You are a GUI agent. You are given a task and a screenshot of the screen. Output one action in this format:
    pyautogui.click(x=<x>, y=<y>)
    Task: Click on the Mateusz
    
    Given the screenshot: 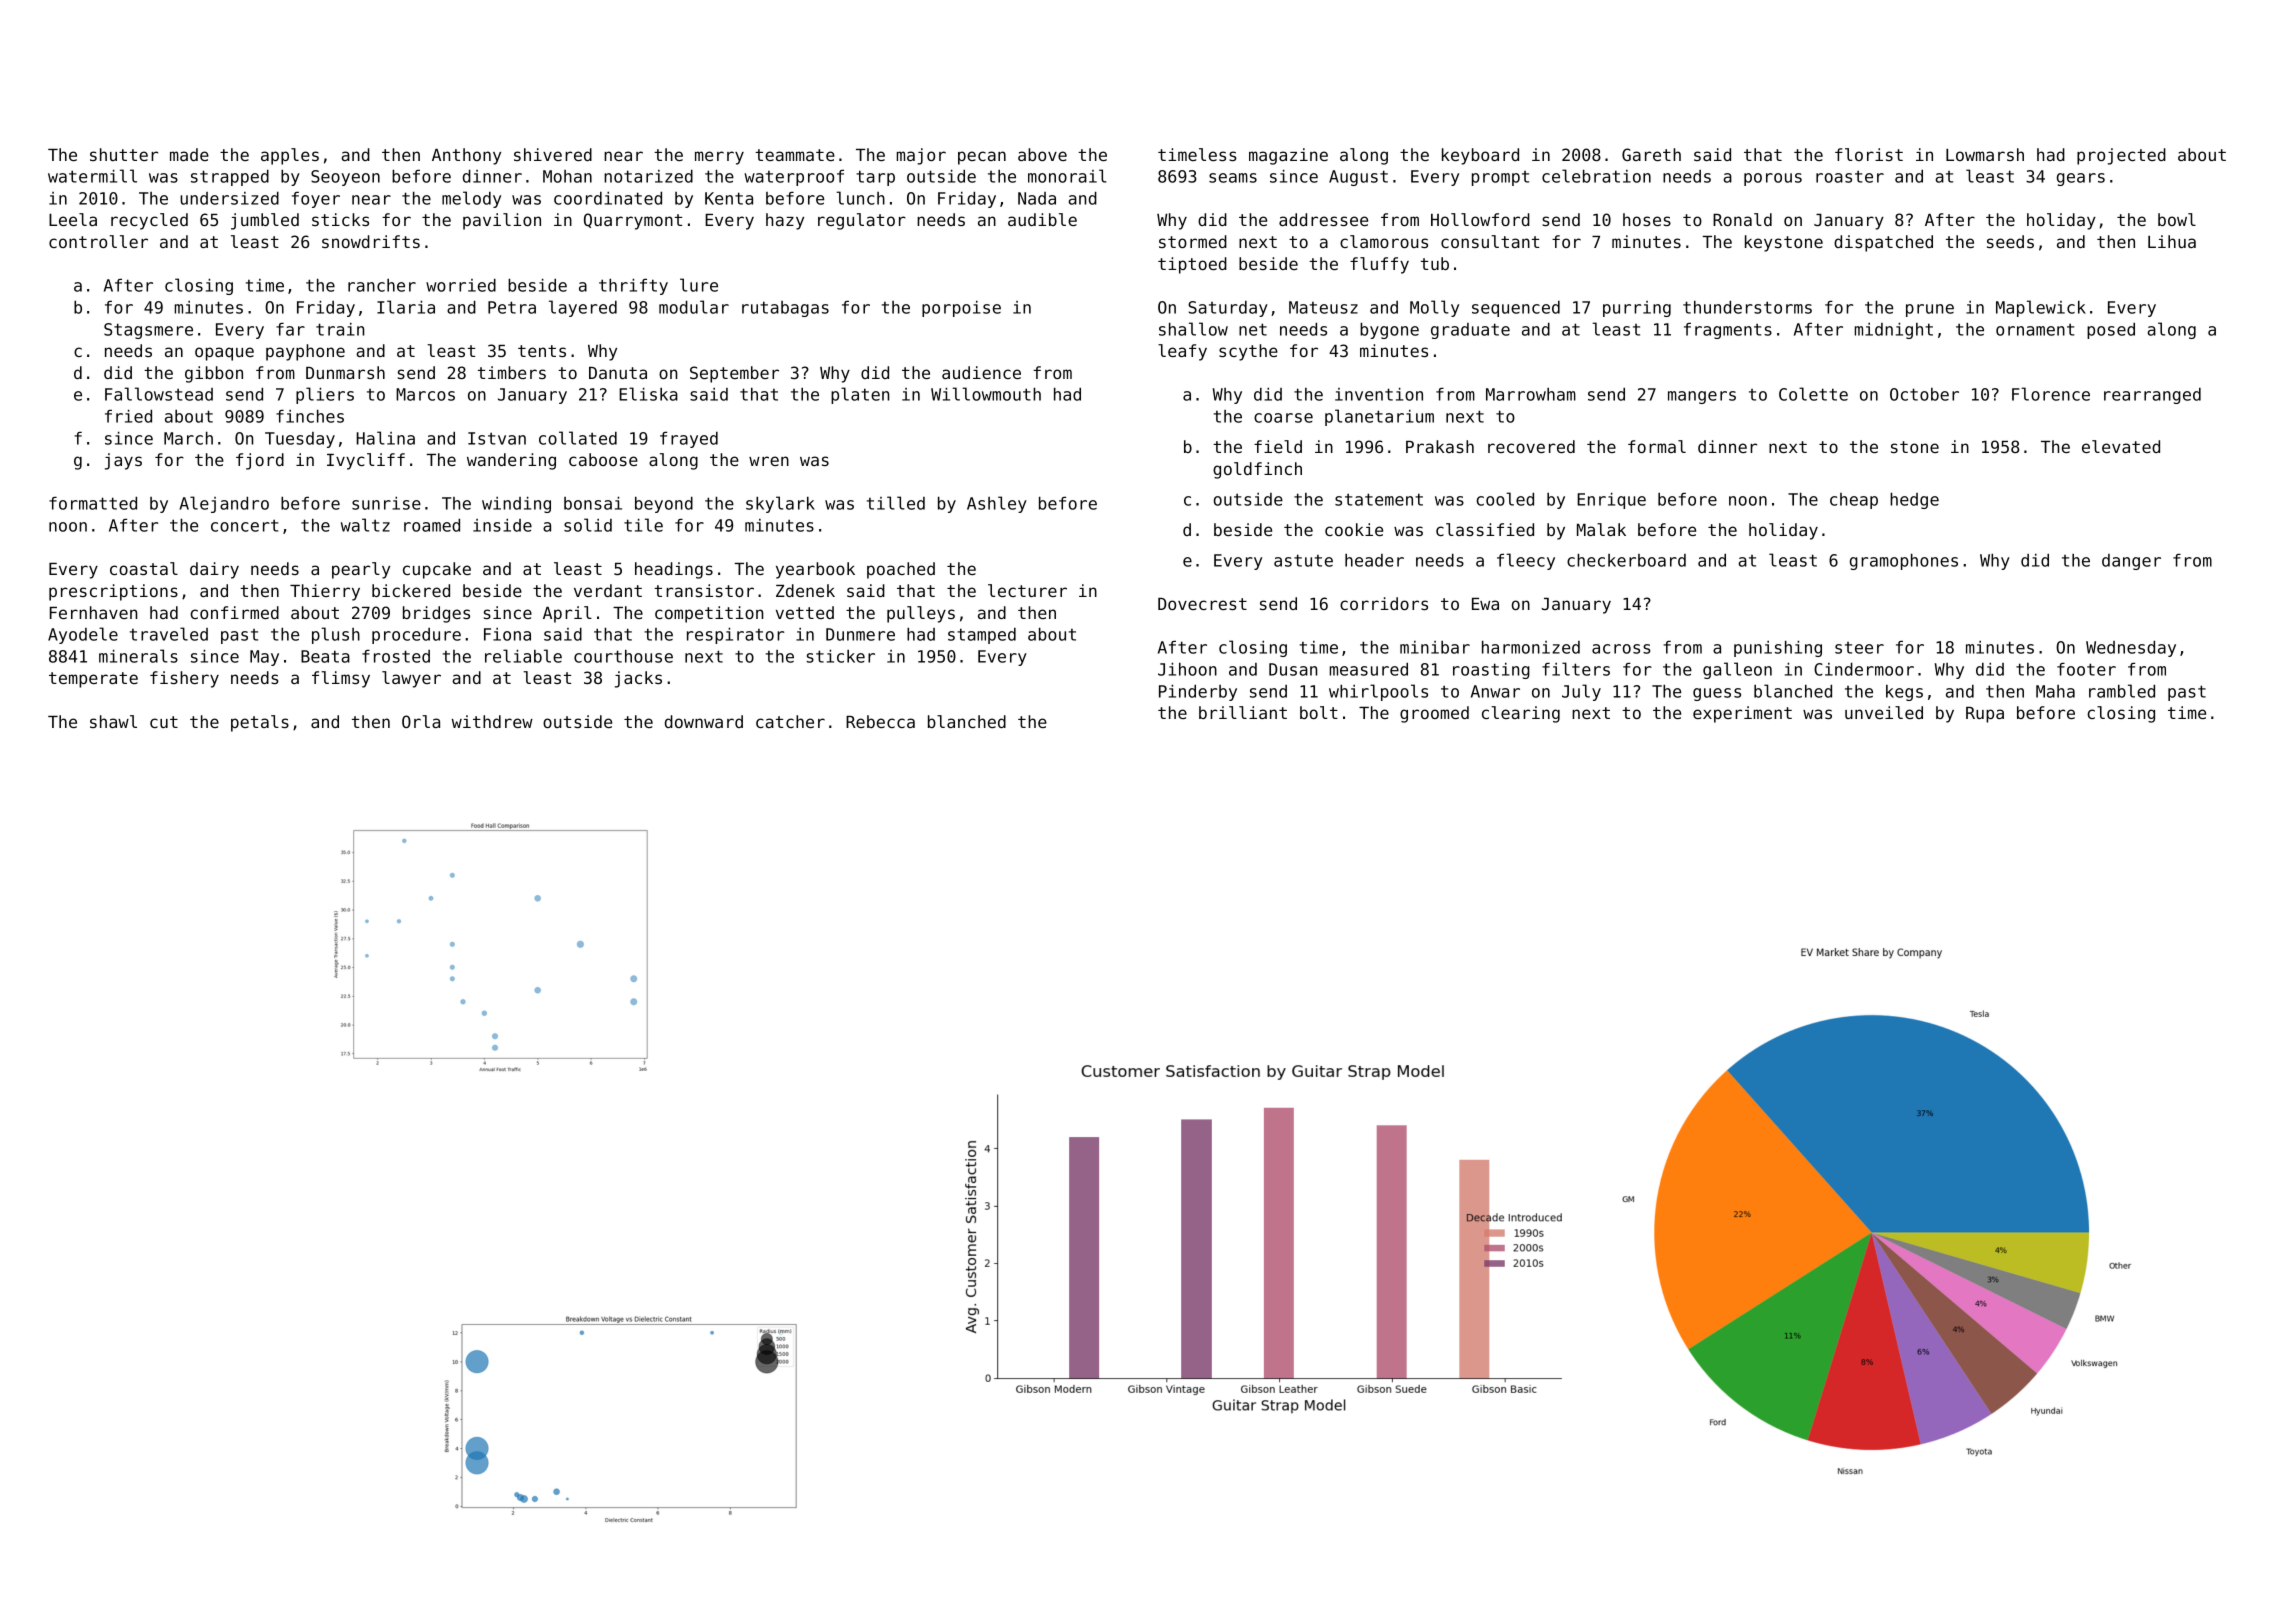 What is the action you would take?
    pyautogui.click(x=1323, y=307)
